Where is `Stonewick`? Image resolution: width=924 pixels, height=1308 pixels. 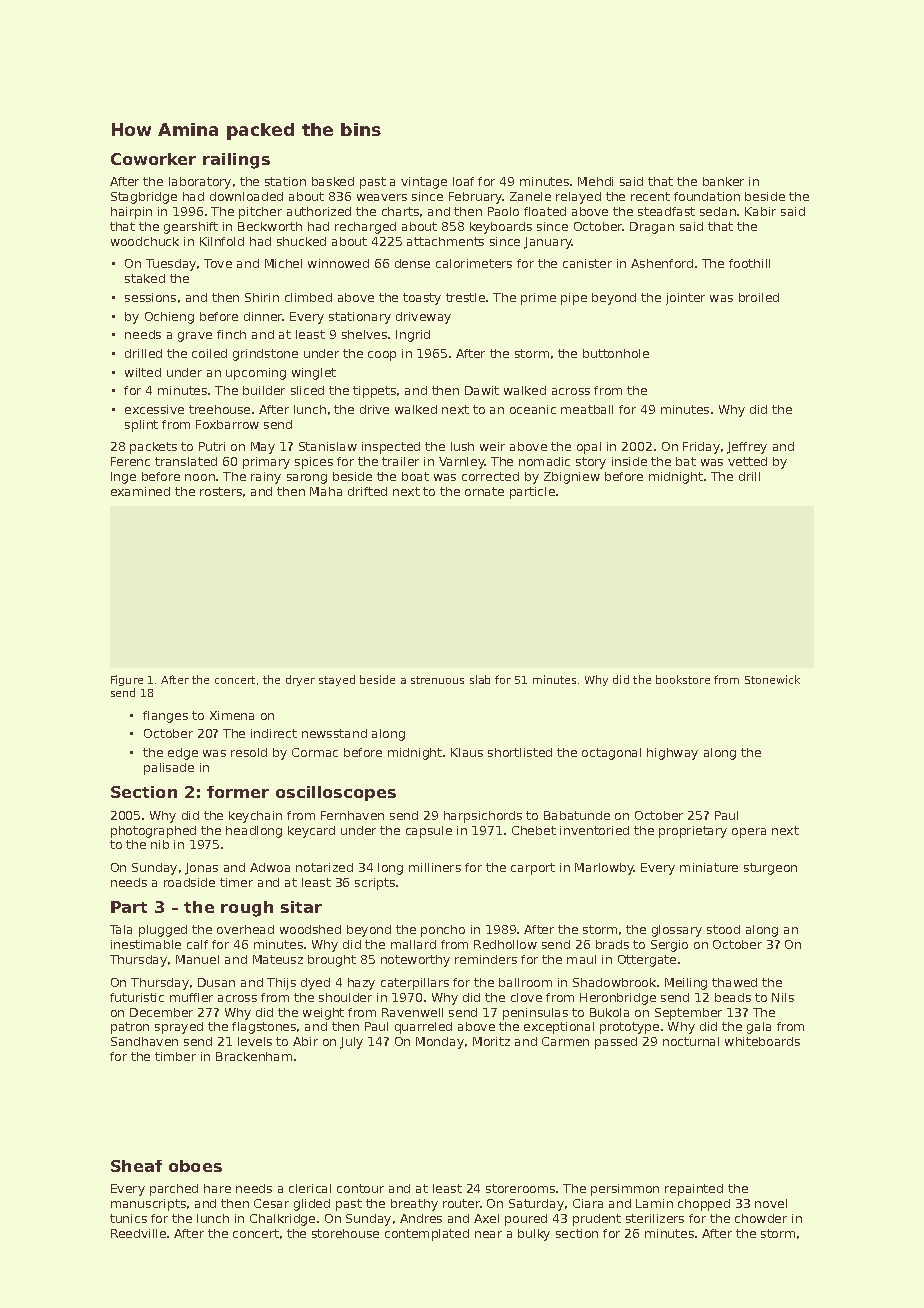
Stonewick is located at coordinates (772, 679).
